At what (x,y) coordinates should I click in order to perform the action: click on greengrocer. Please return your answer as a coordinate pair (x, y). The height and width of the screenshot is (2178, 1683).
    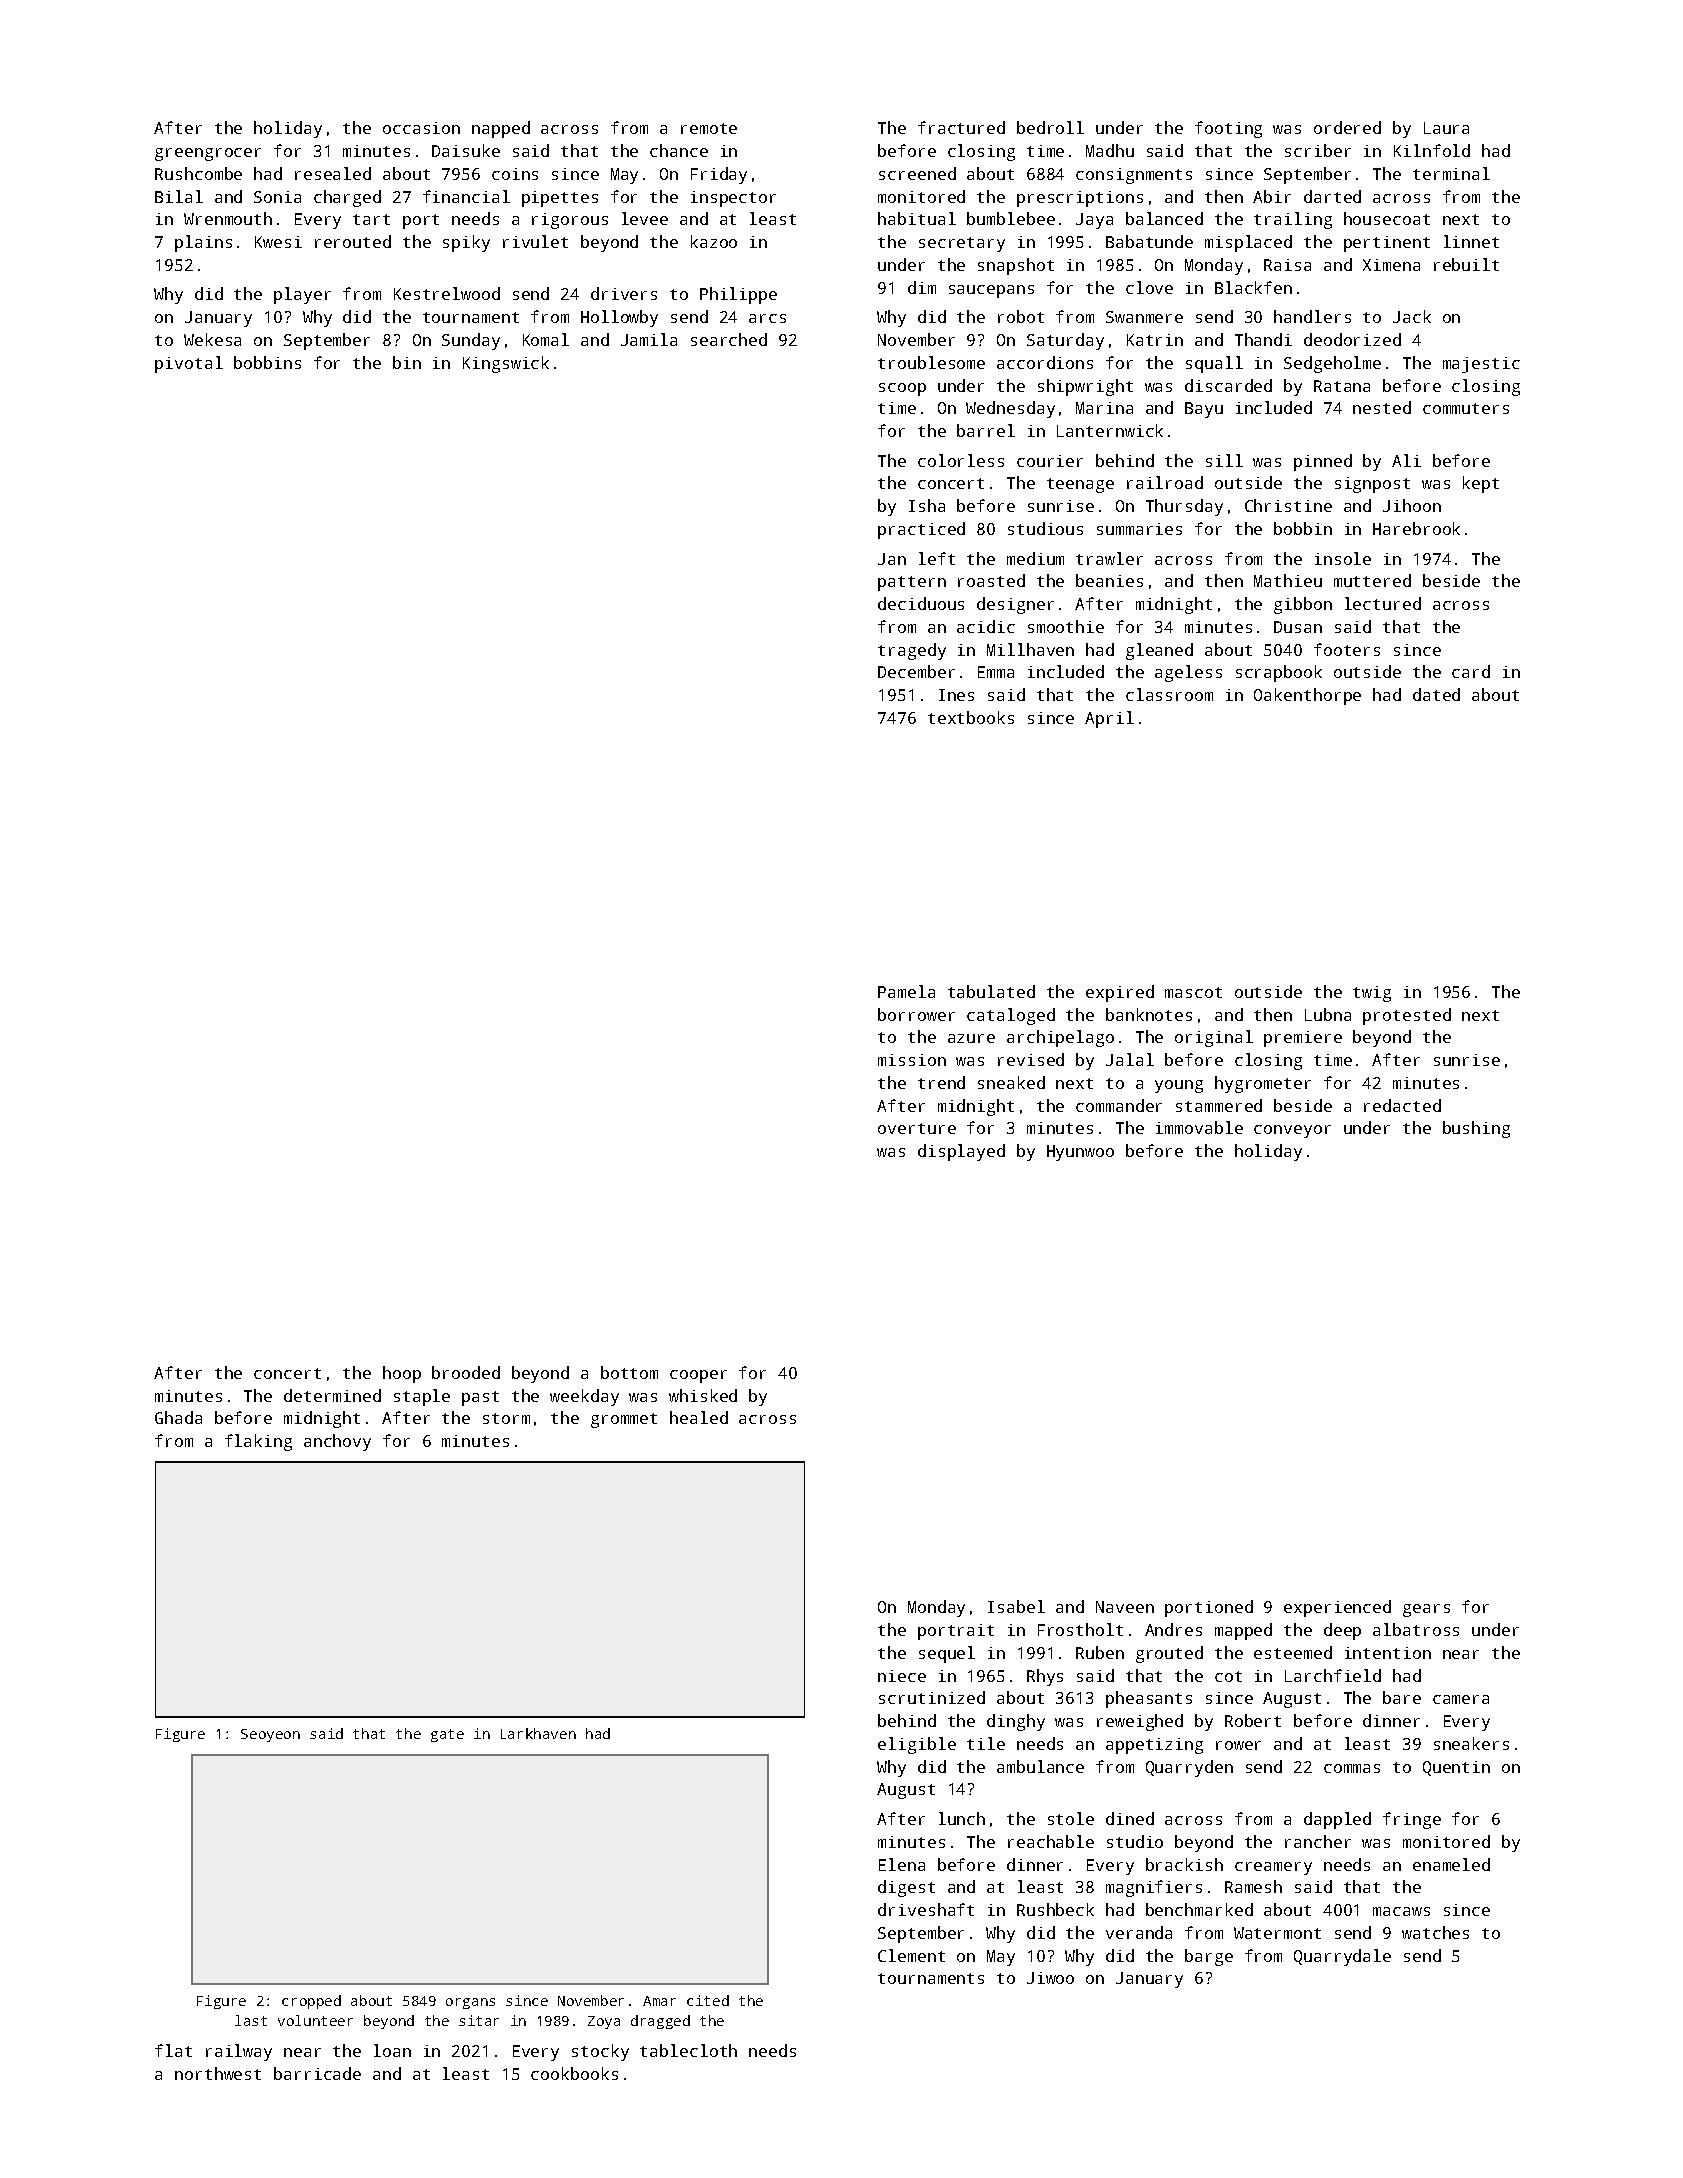
    Looking at the image, I should click on (208, 154).
